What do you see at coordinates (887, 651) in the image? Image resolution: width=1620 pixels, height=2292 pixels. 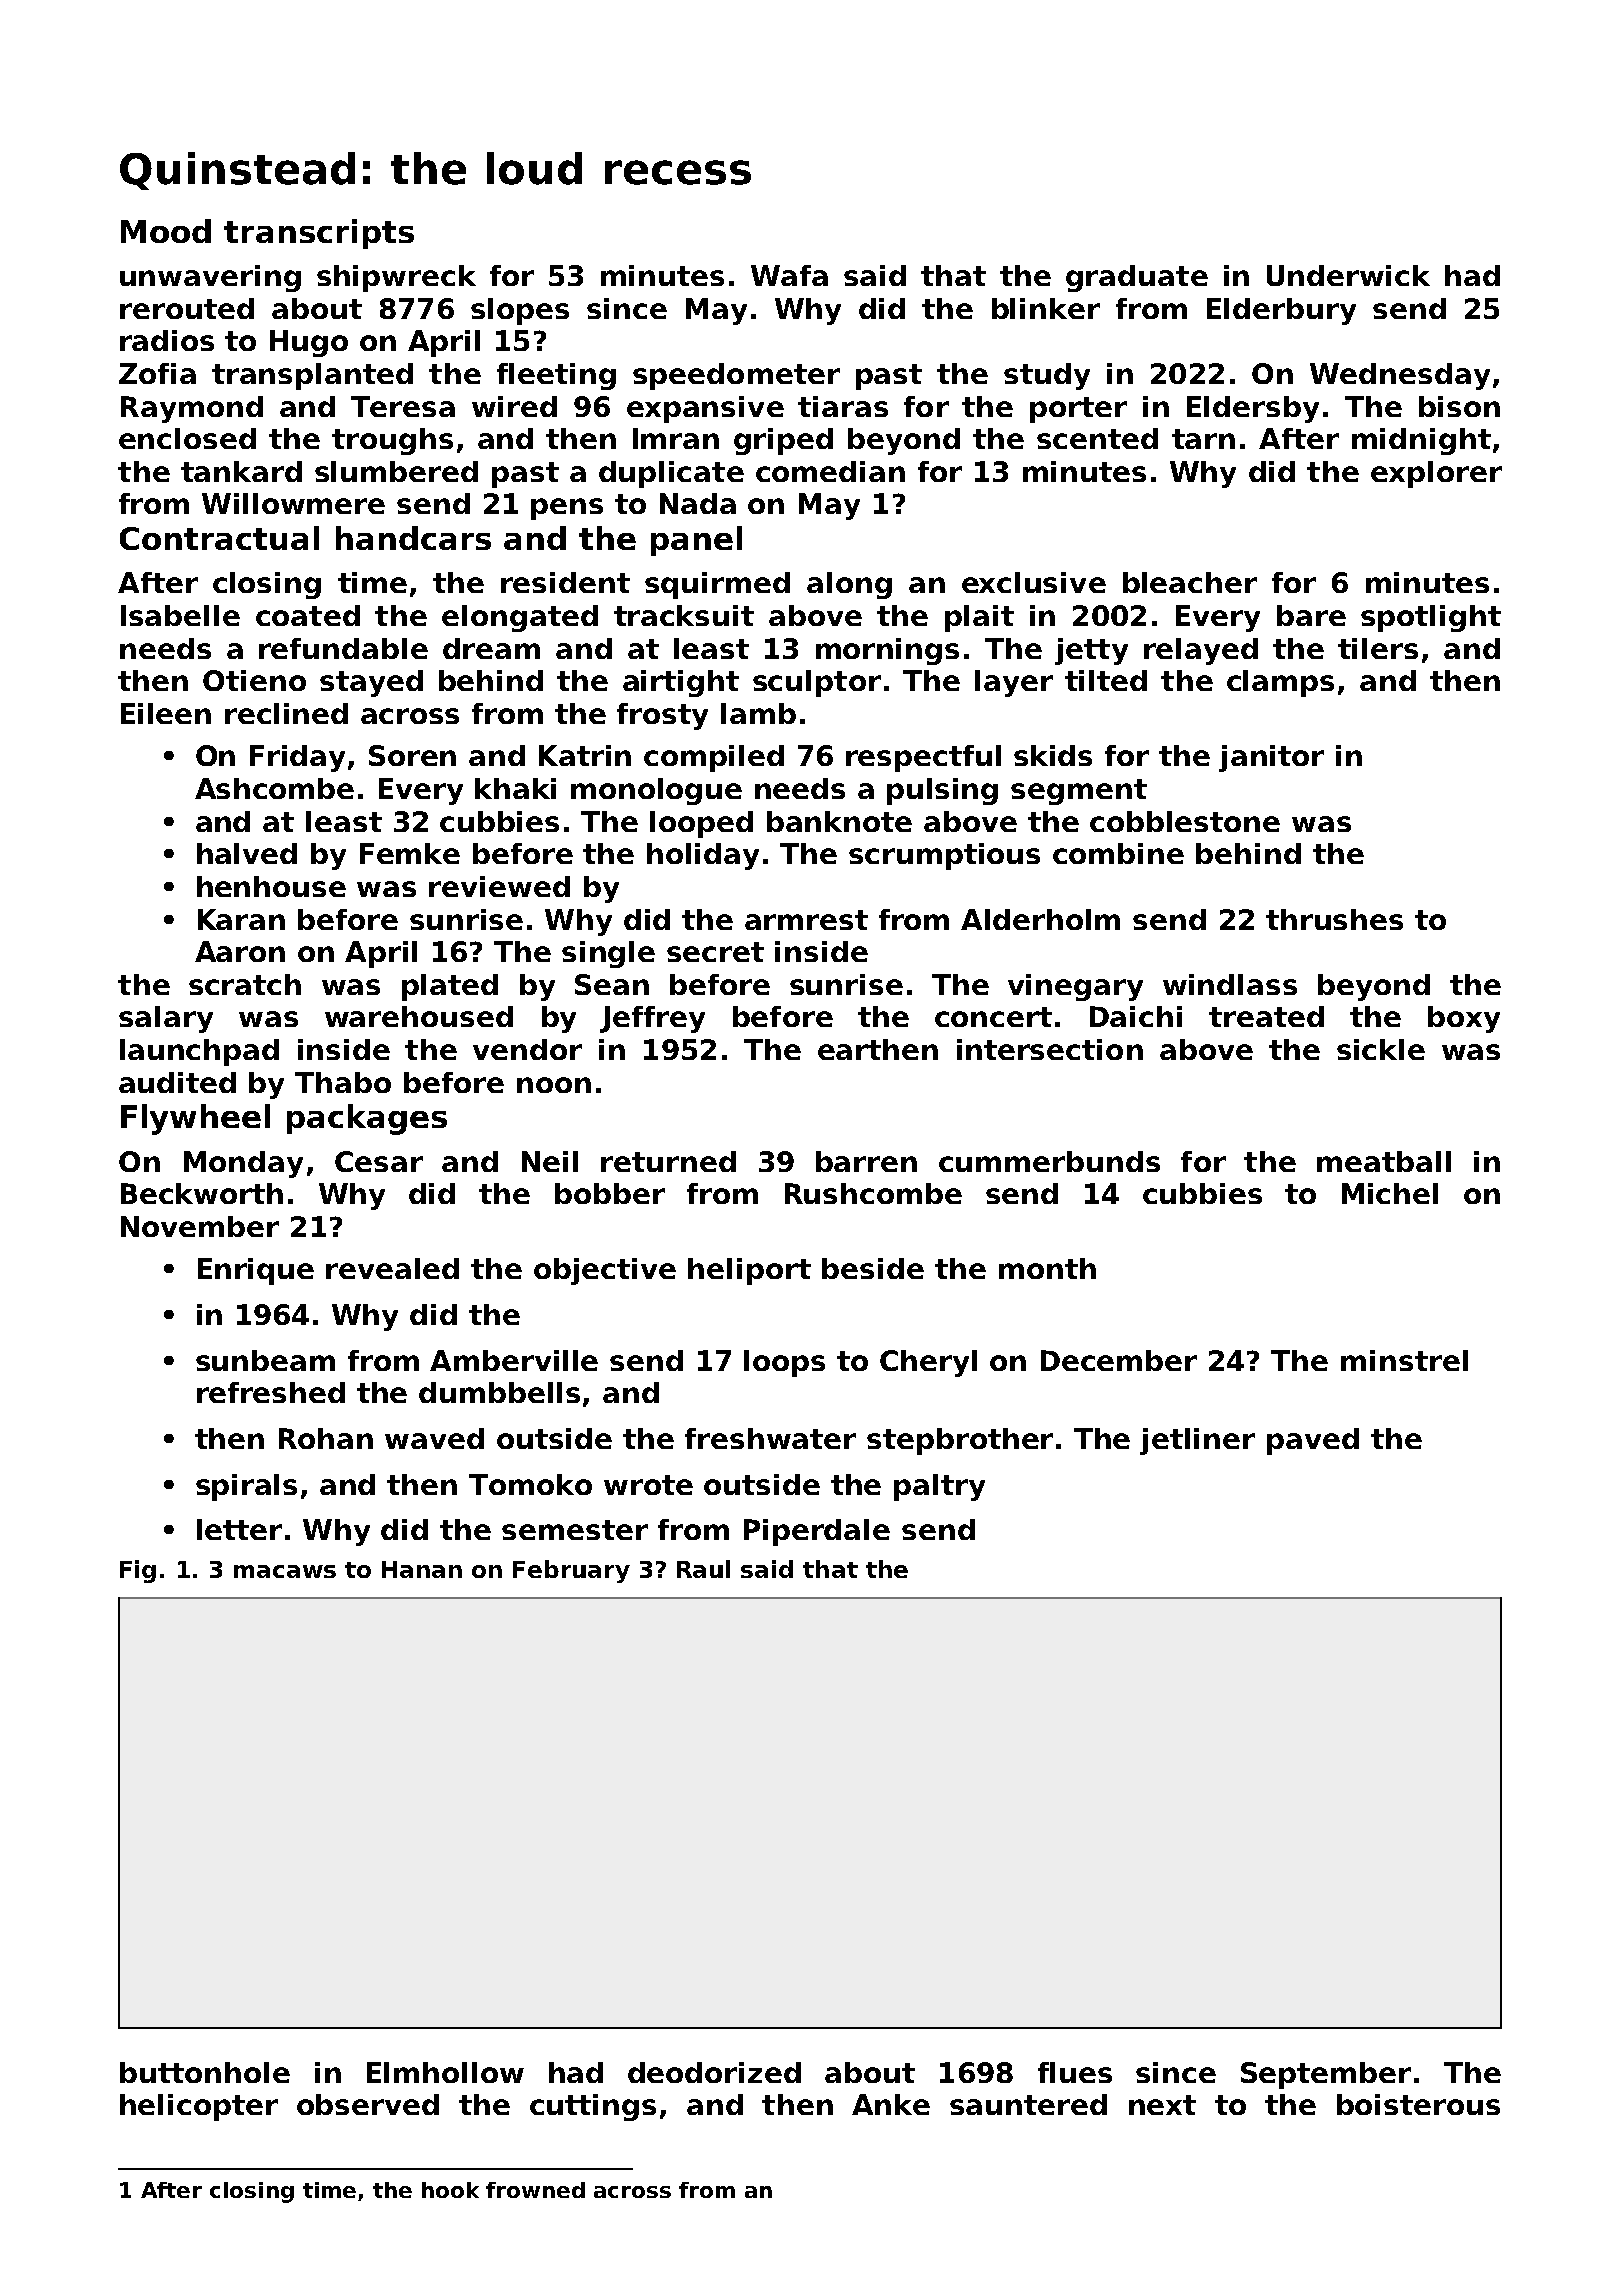 I see `mornings` at bounding box center [887, 651].
